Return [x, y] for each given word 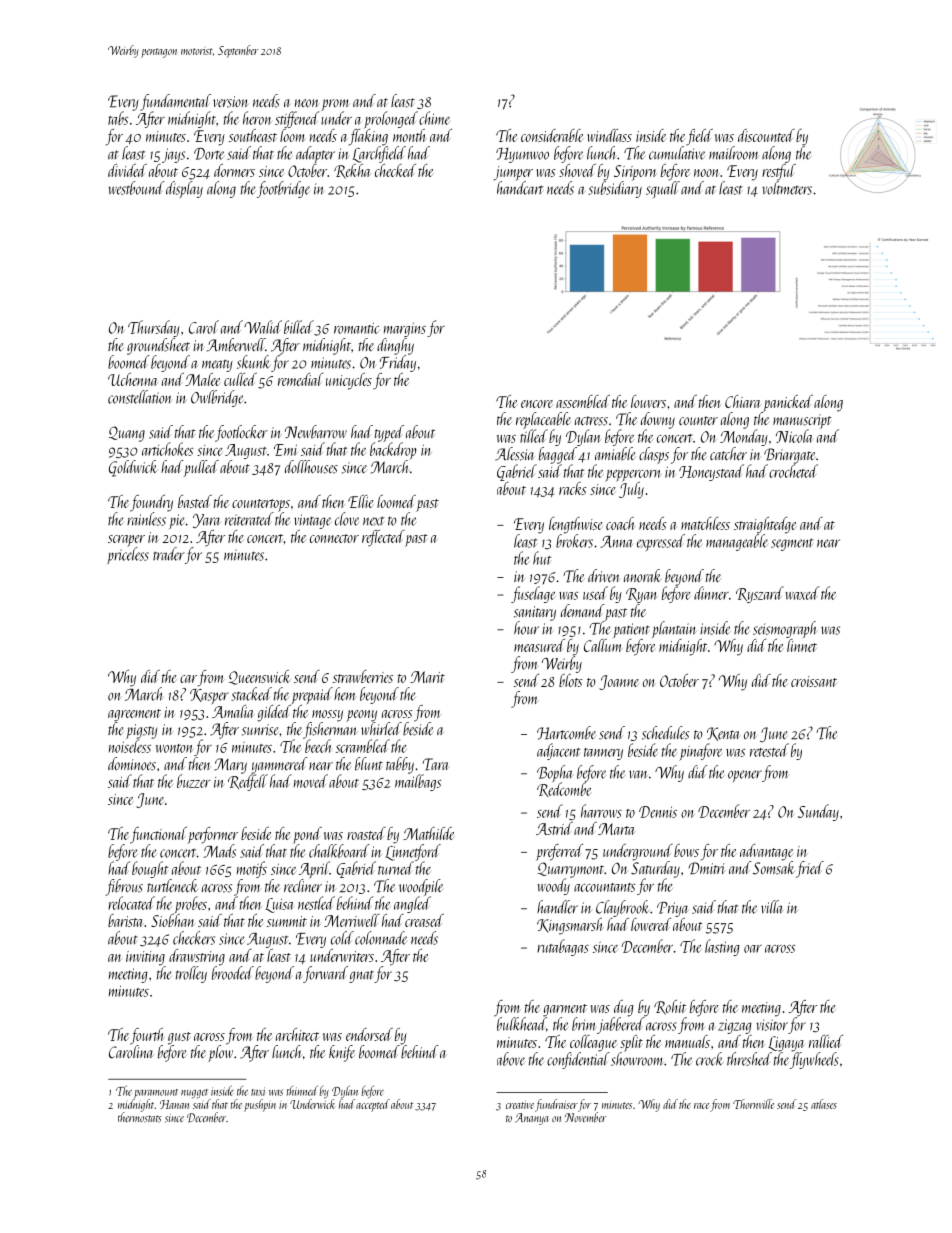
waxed [802, 593]
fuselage [533, 594]
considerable [552, 135]
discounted [766, 135]
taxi [258, 1091]
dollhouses [311, 467]
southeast [253, 135]
